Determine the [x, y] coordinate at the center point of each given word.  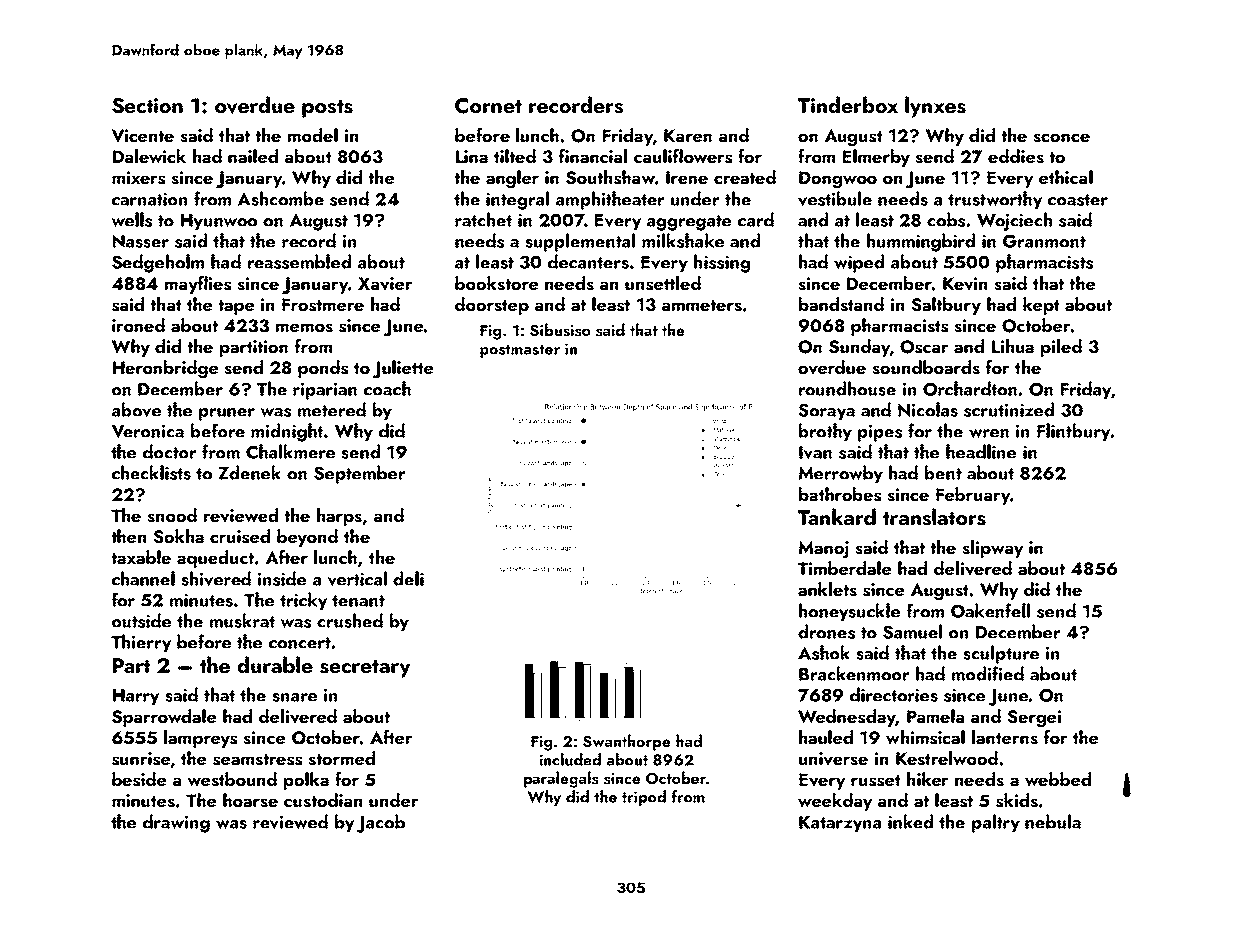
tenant [358, 601]
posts [327, 109]
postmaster [520, 351]
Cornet [488, 106]
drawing [176, 823]
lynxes [935, 107]
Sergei [1034, 719]
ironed [138, 325]
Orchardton [970, 388]
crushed [350, 620]
